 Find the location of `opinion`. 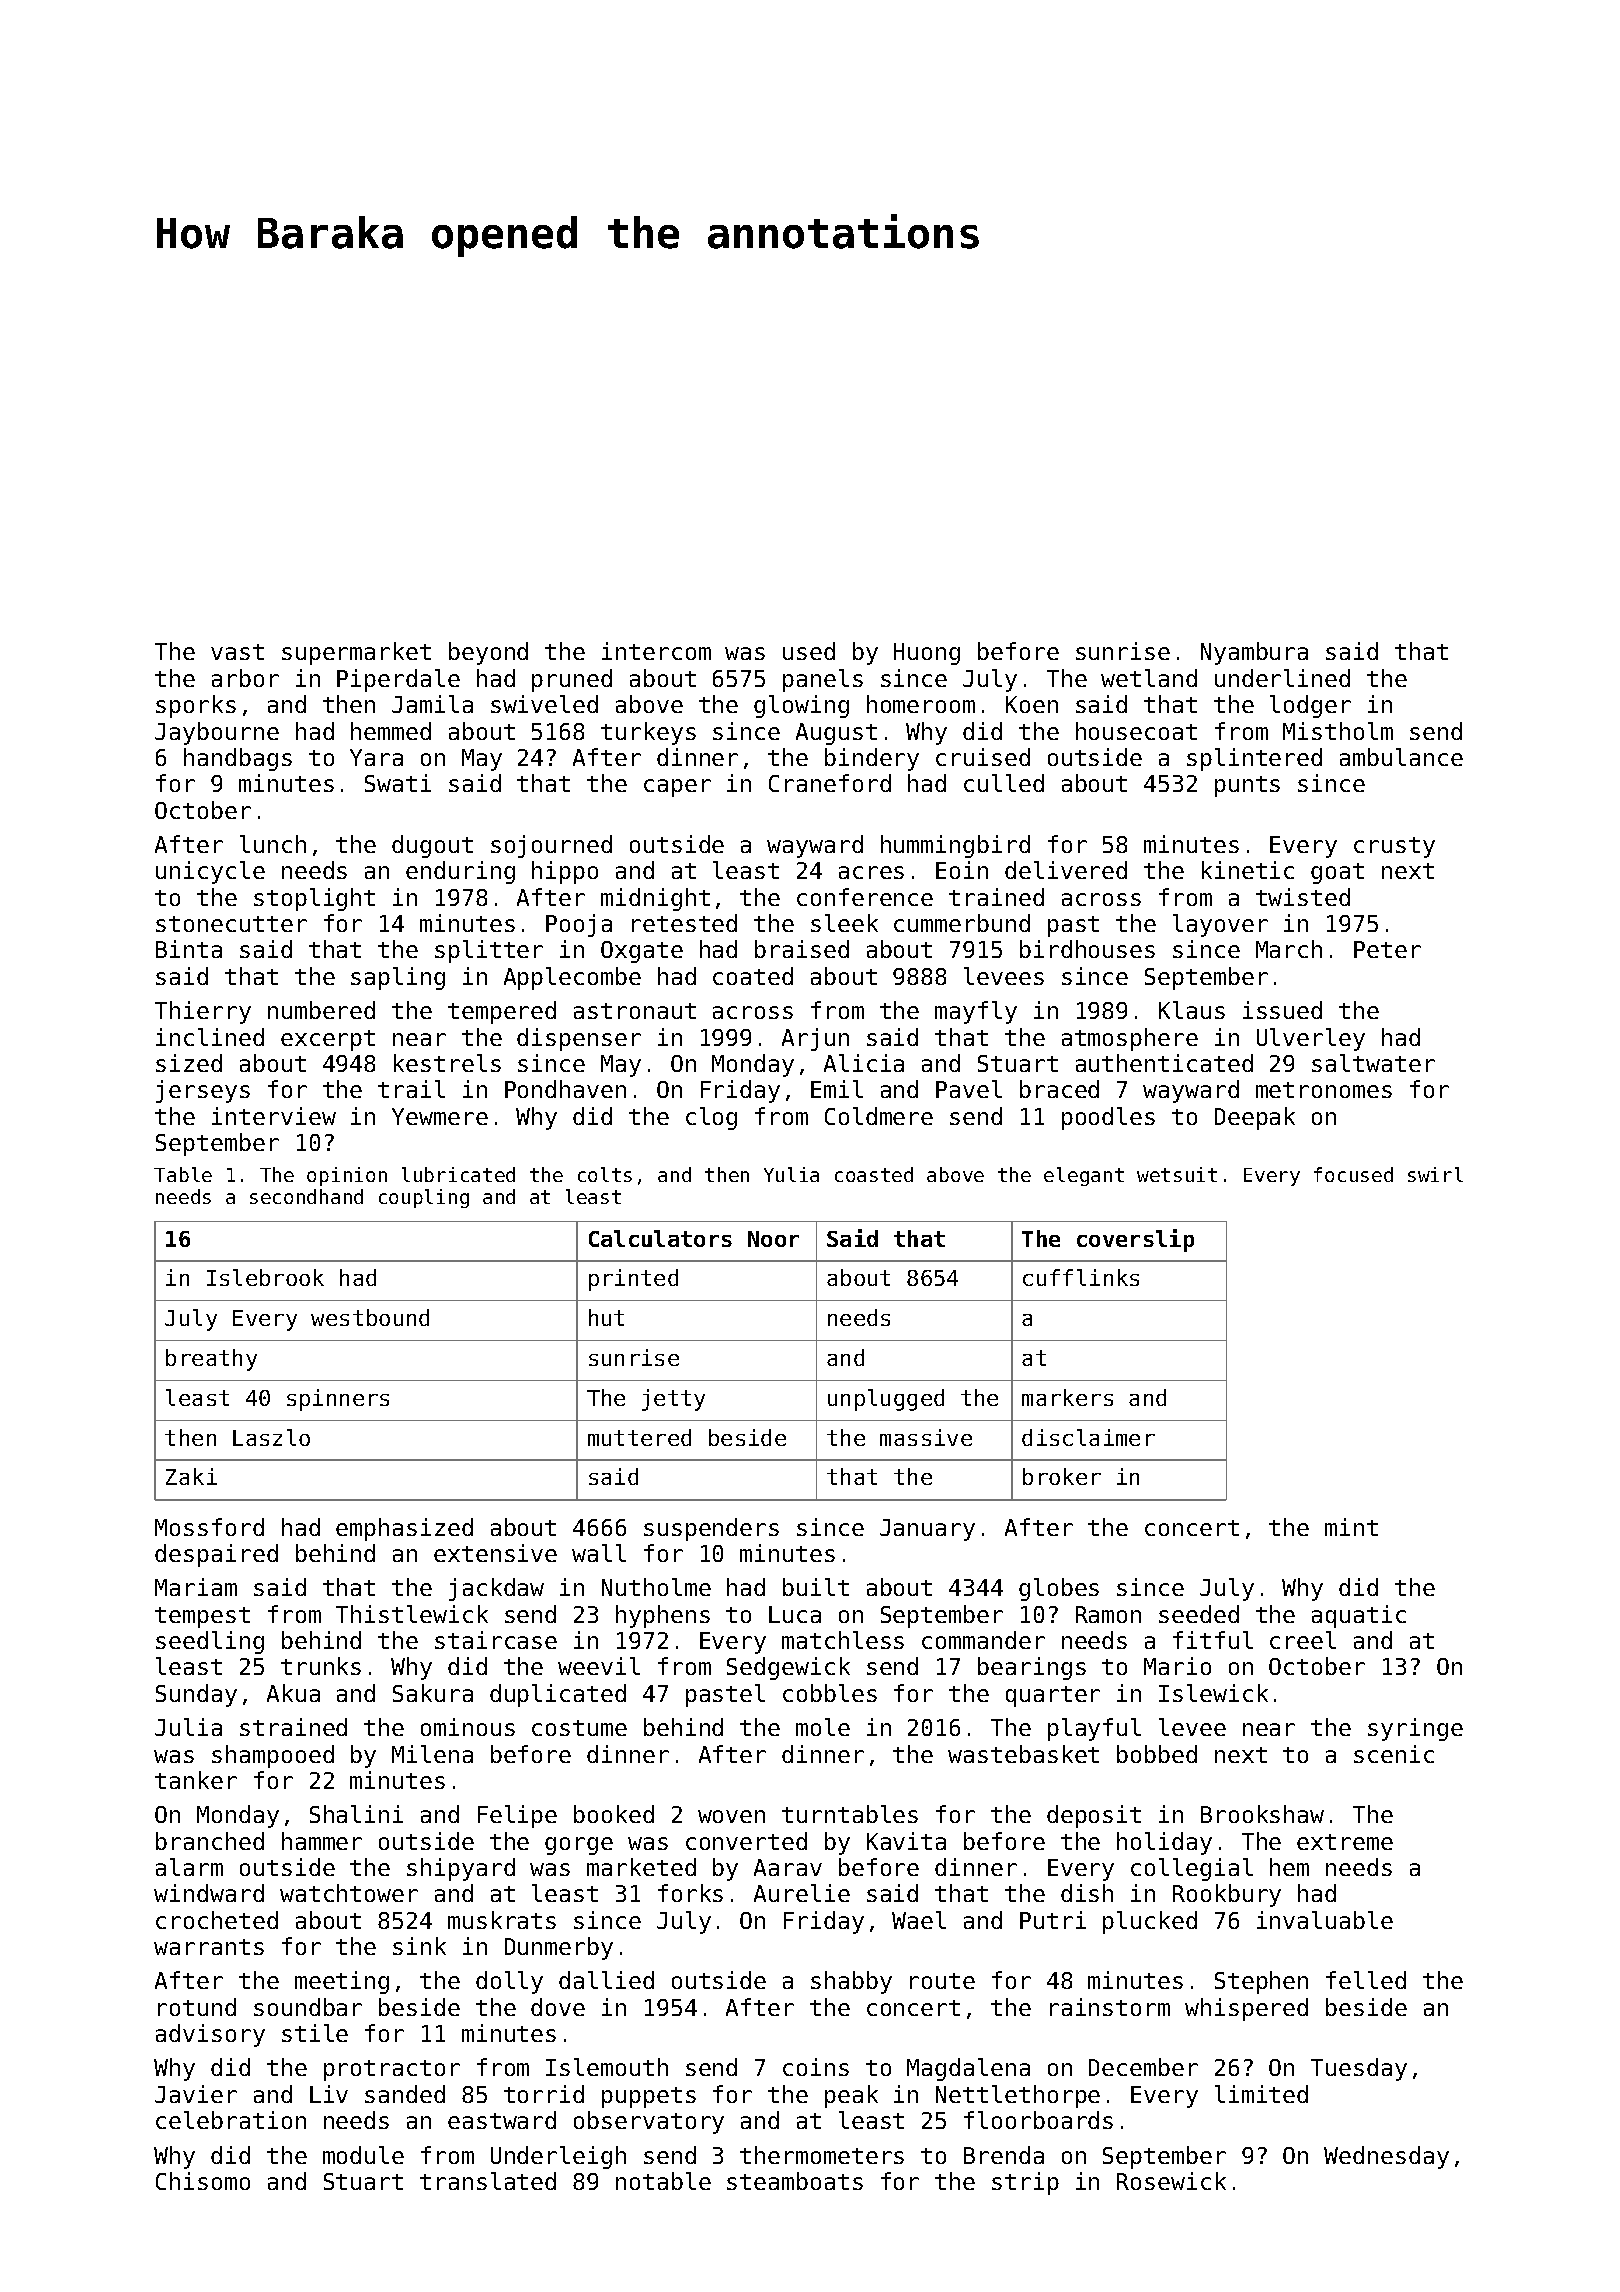

opinion is located at coordinates (347, 1176).
